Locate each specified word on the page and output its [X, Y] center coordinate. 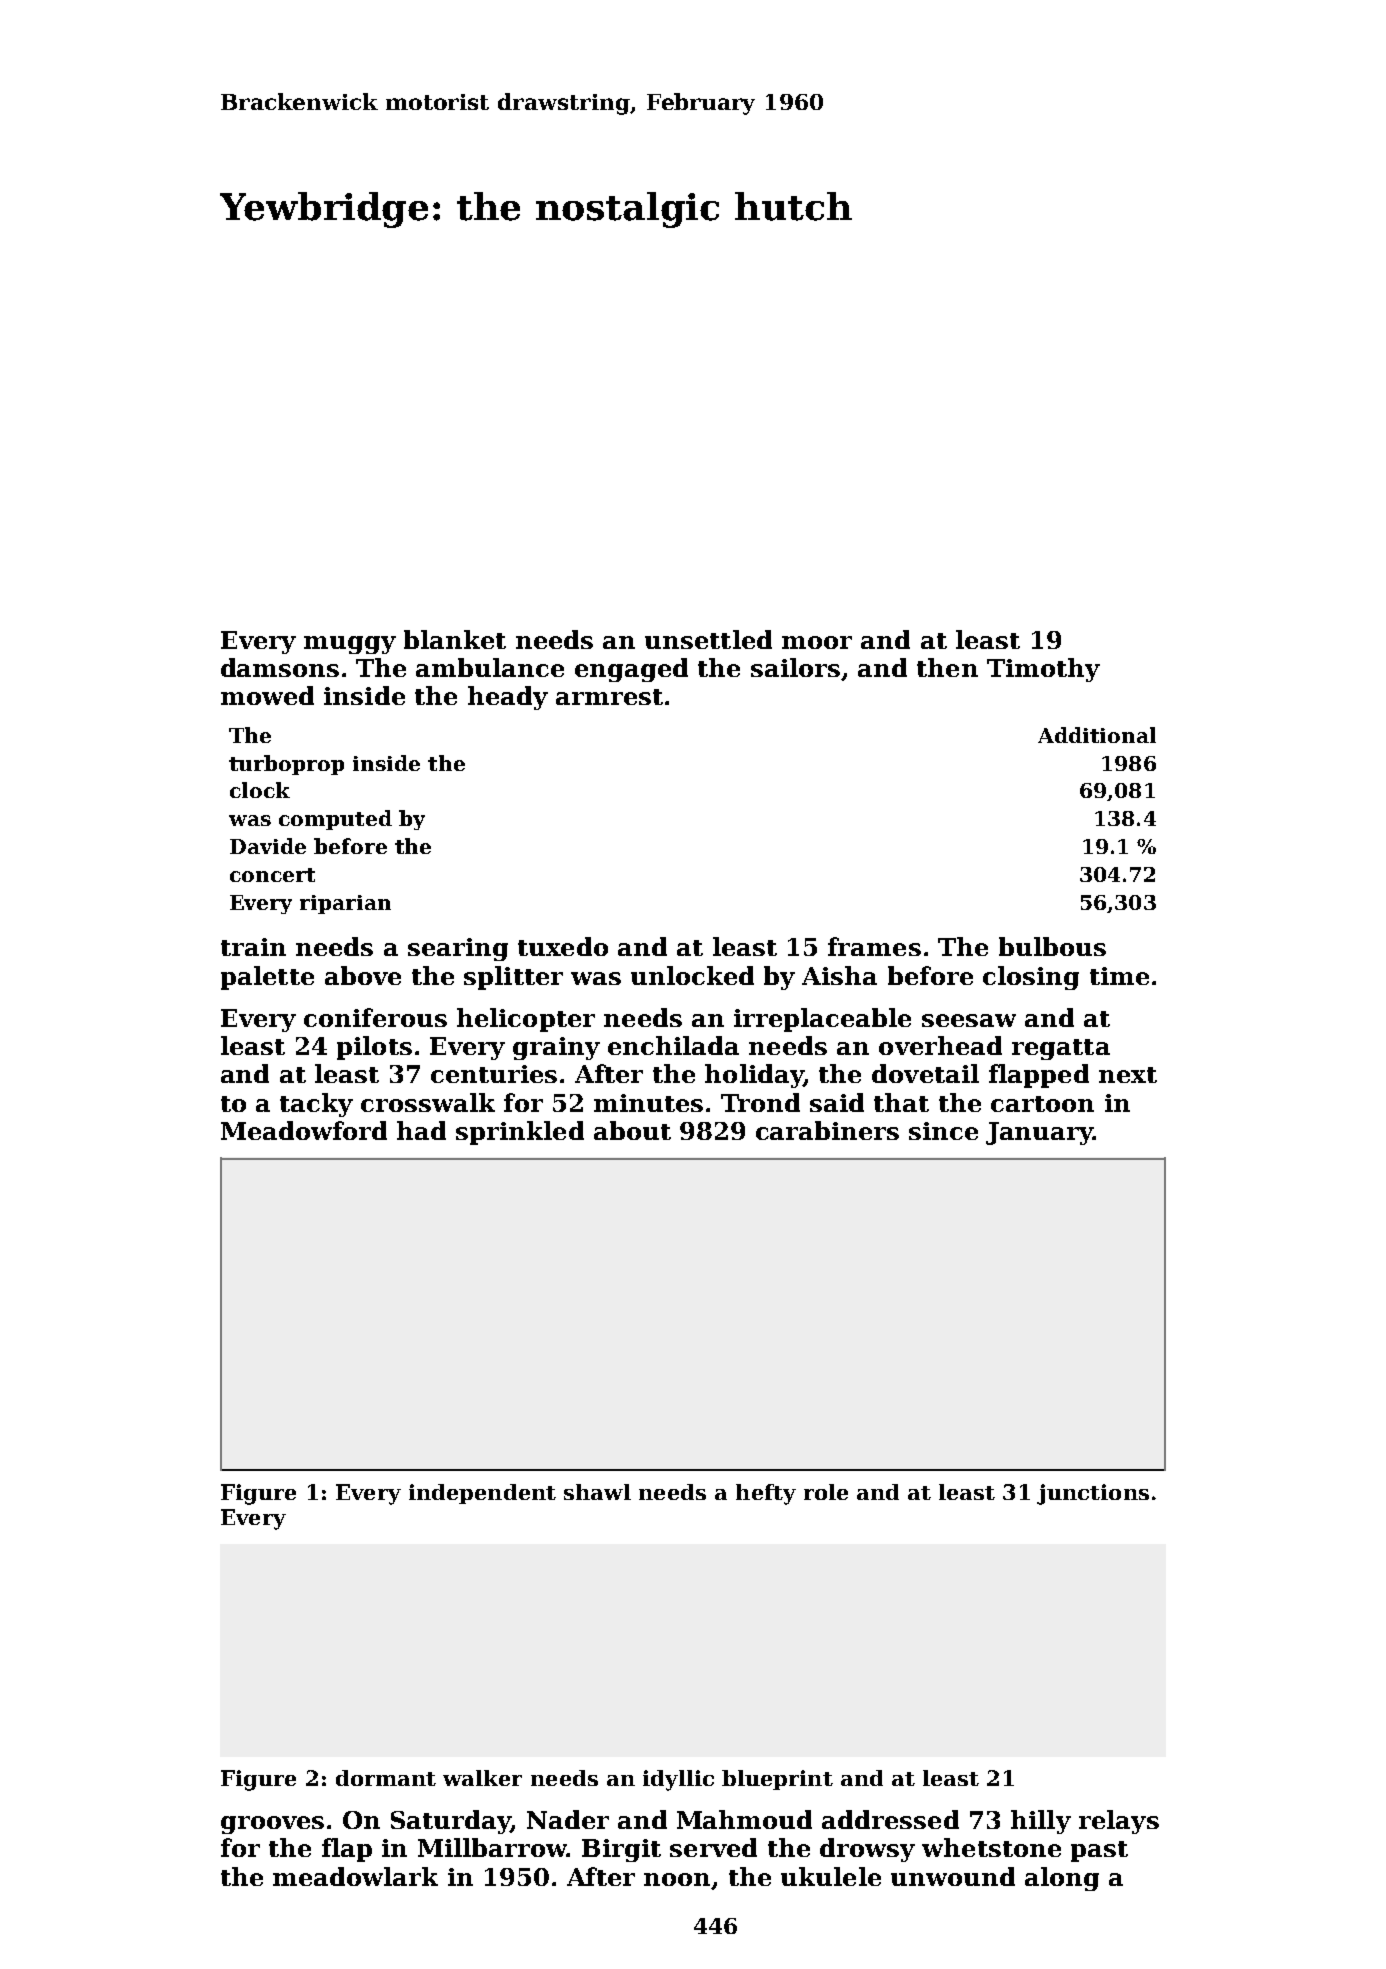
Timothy [1043, 670]
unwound [953, 1876]
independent [482, 1494]
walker [482, 1778]
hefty [766, 1494]
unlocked [692, 975]
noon [677, 1879]
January [1039, 1133]
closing [1031, 978]
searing [458, 949]
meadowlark [355, 1876]
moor [817, 642]
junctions [1093, 1494]
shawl [597, 1492]
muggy [350, 645]
